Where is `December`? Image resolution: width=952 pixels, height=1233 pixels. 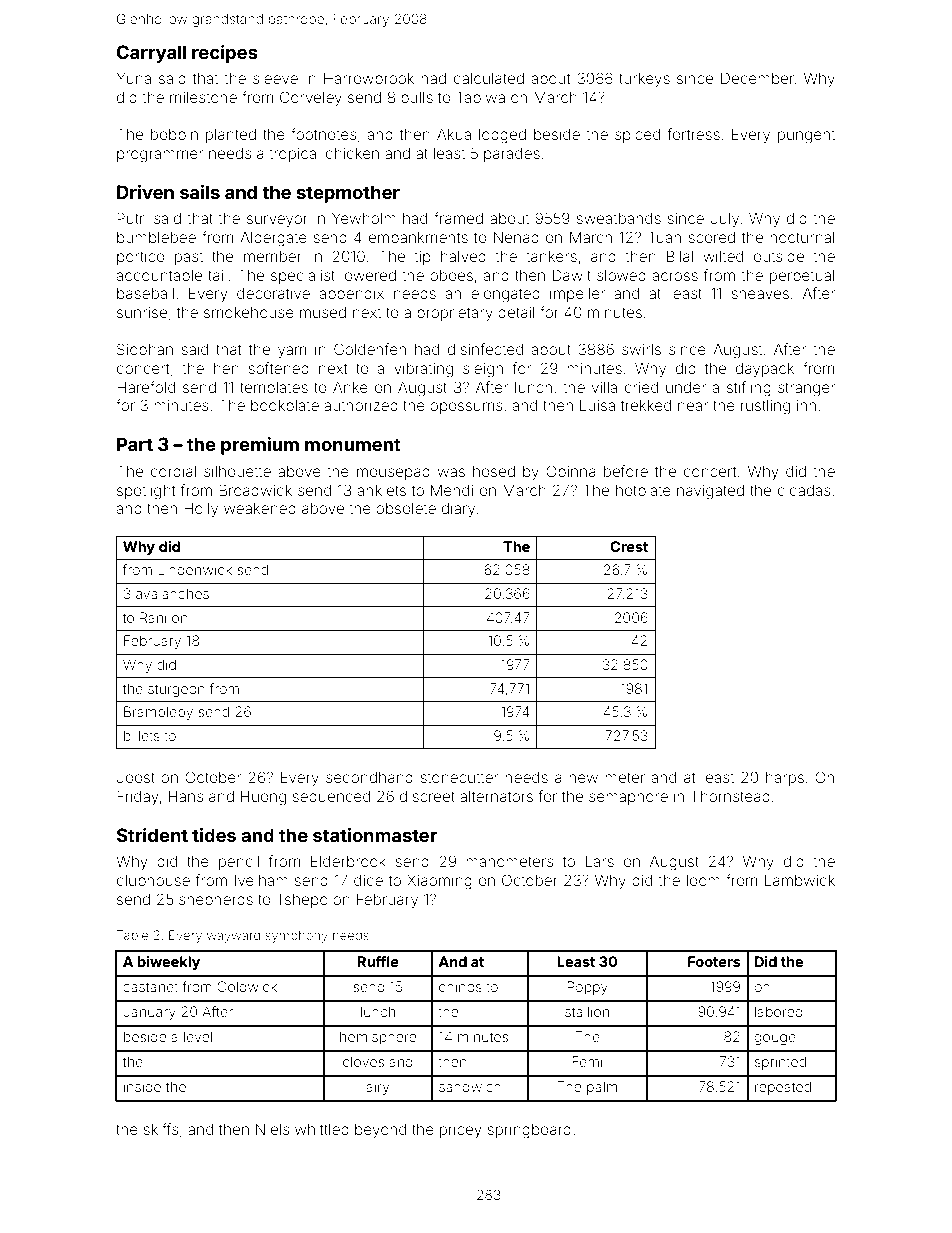
December is located at coordinates (757, 78).
